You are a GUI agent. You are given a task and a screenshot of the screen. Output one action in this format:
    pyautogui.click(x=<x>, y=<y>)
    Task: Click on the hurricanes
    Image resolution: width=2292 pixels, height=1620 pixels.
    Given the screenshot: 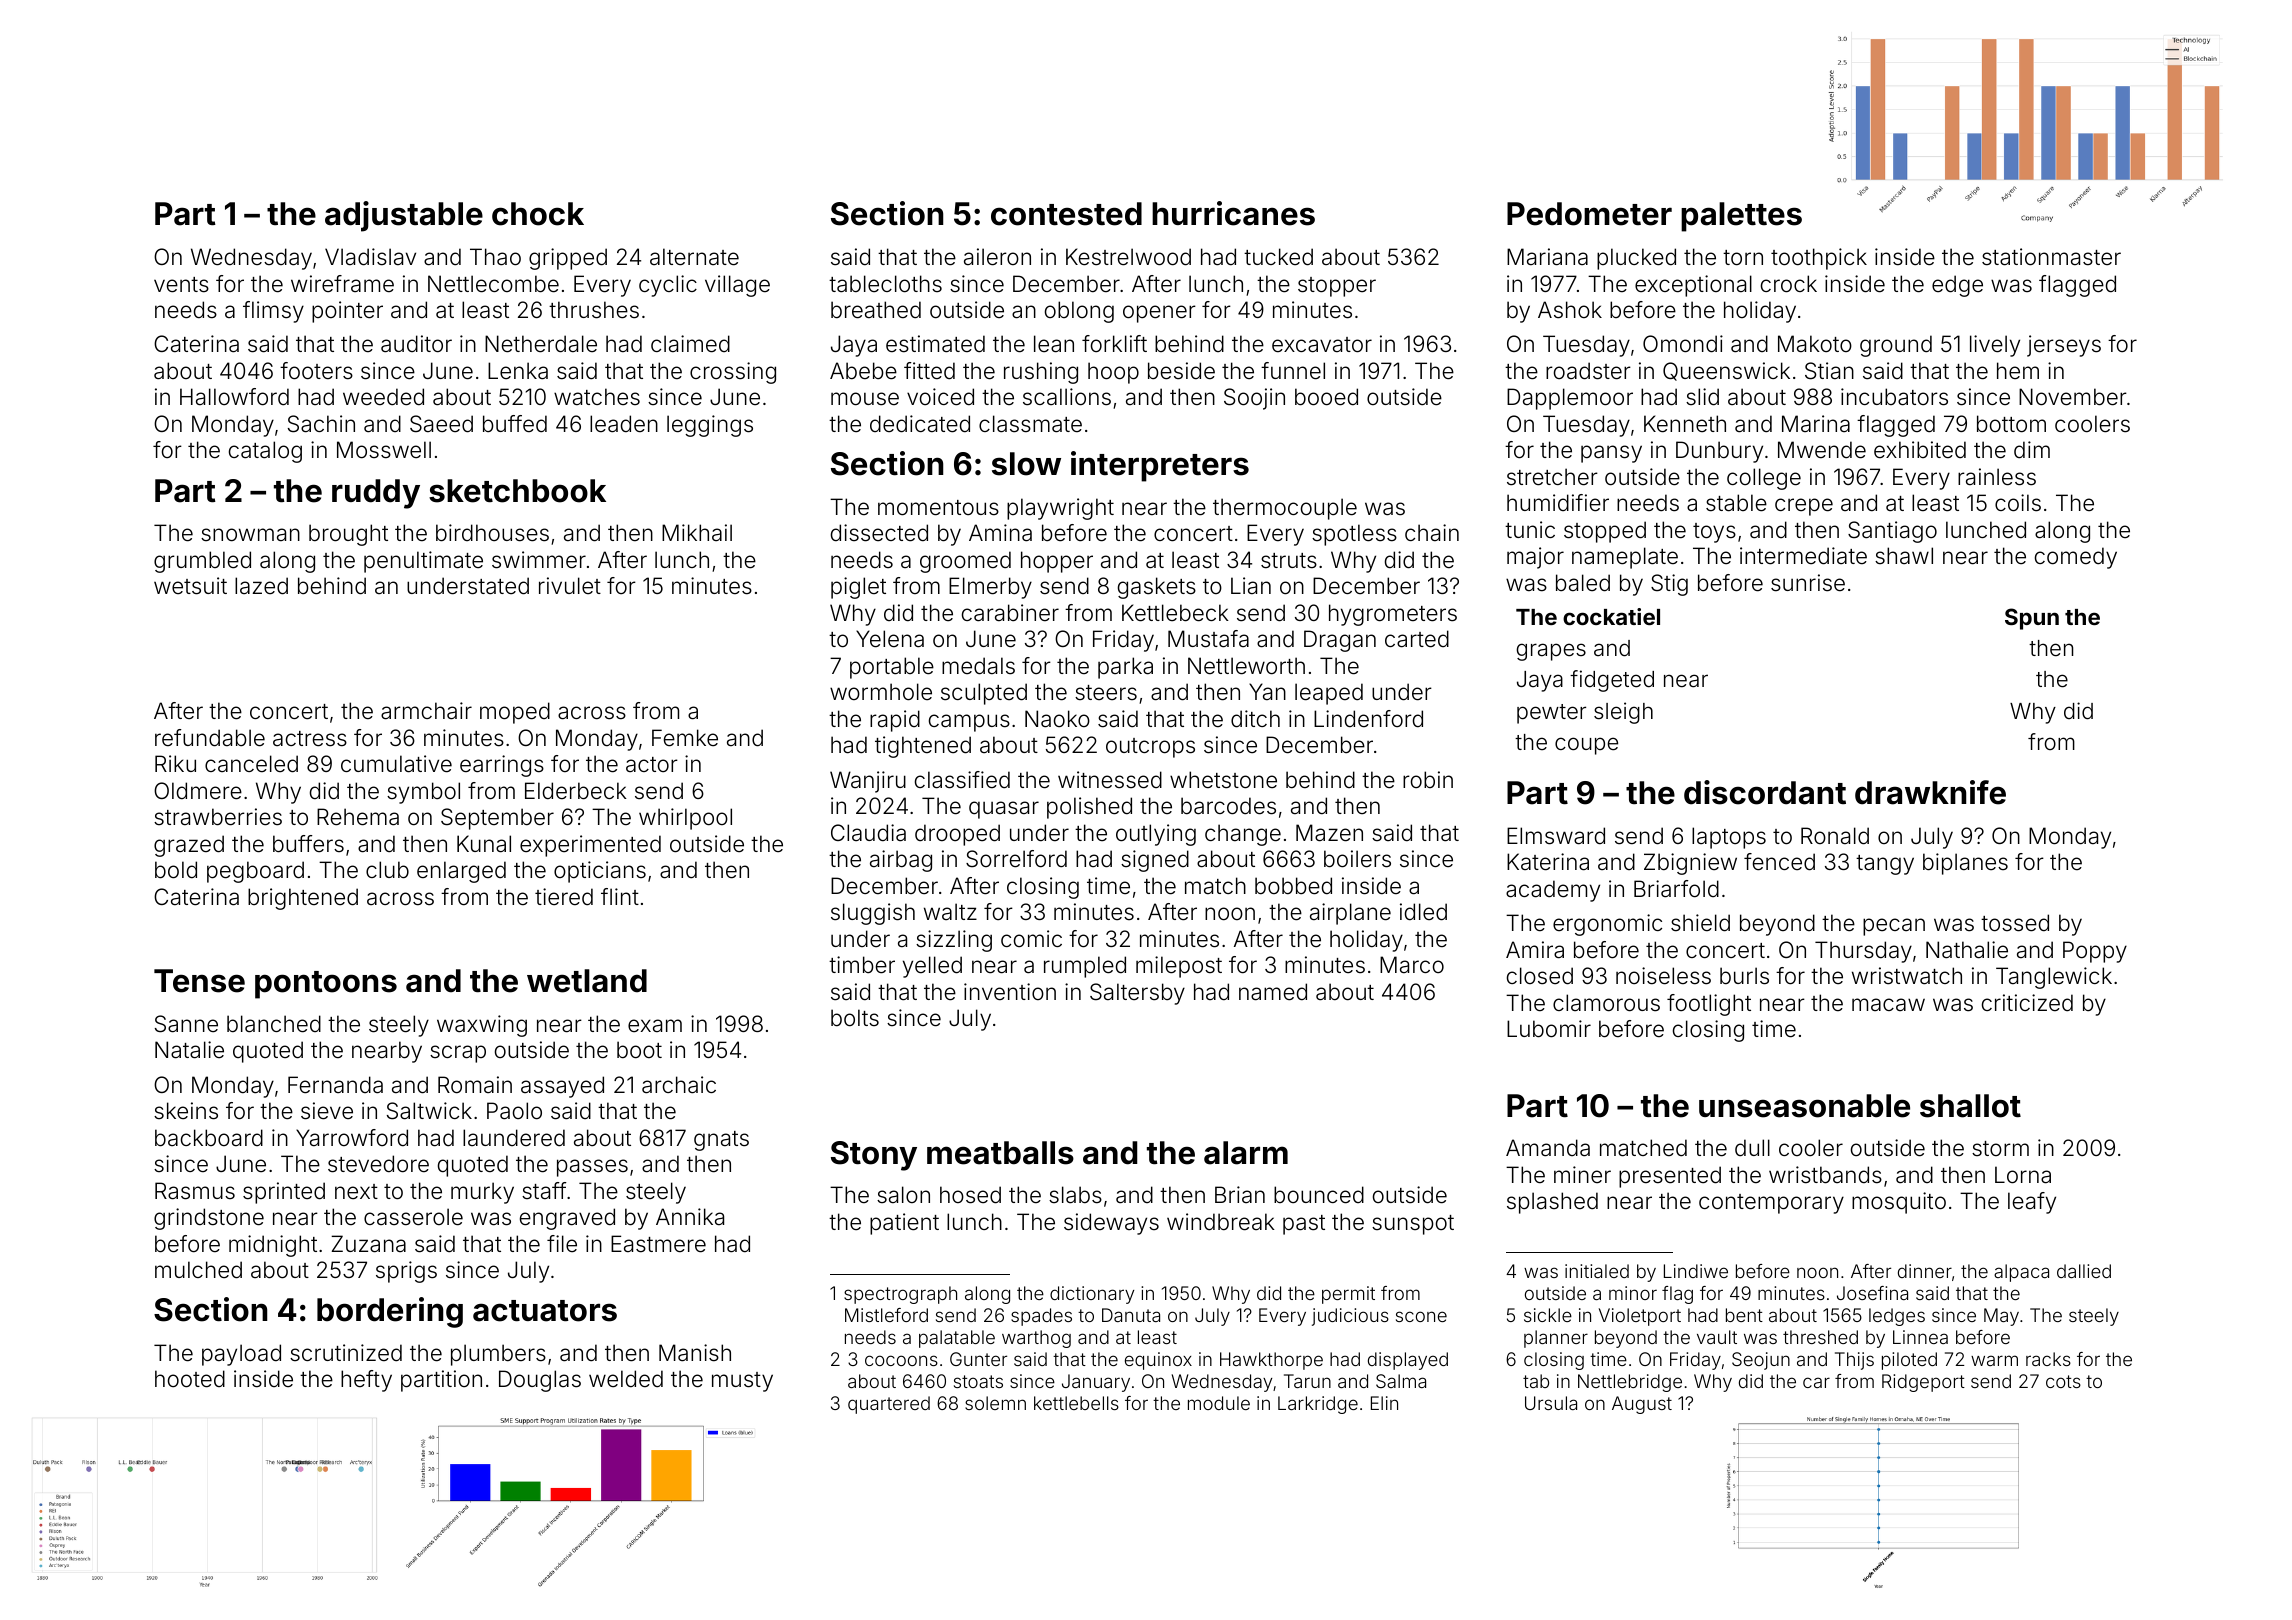 What is the action you would take?
    pyautogui.click(x=1233, y=213)
